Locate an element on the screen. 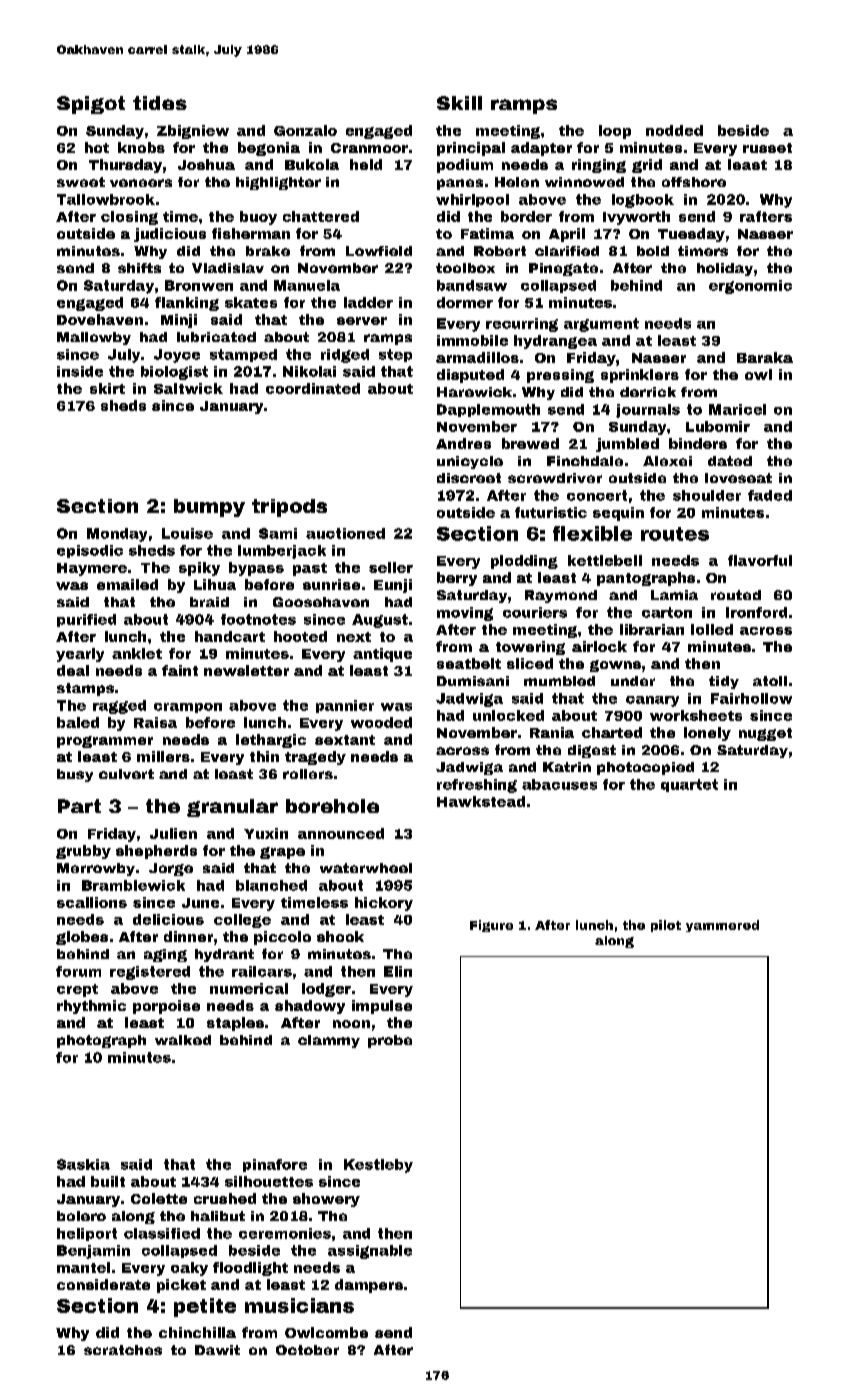 The width and height of the screenshot is (849, 1400). dampers is located at coordinates (369, 1286).
